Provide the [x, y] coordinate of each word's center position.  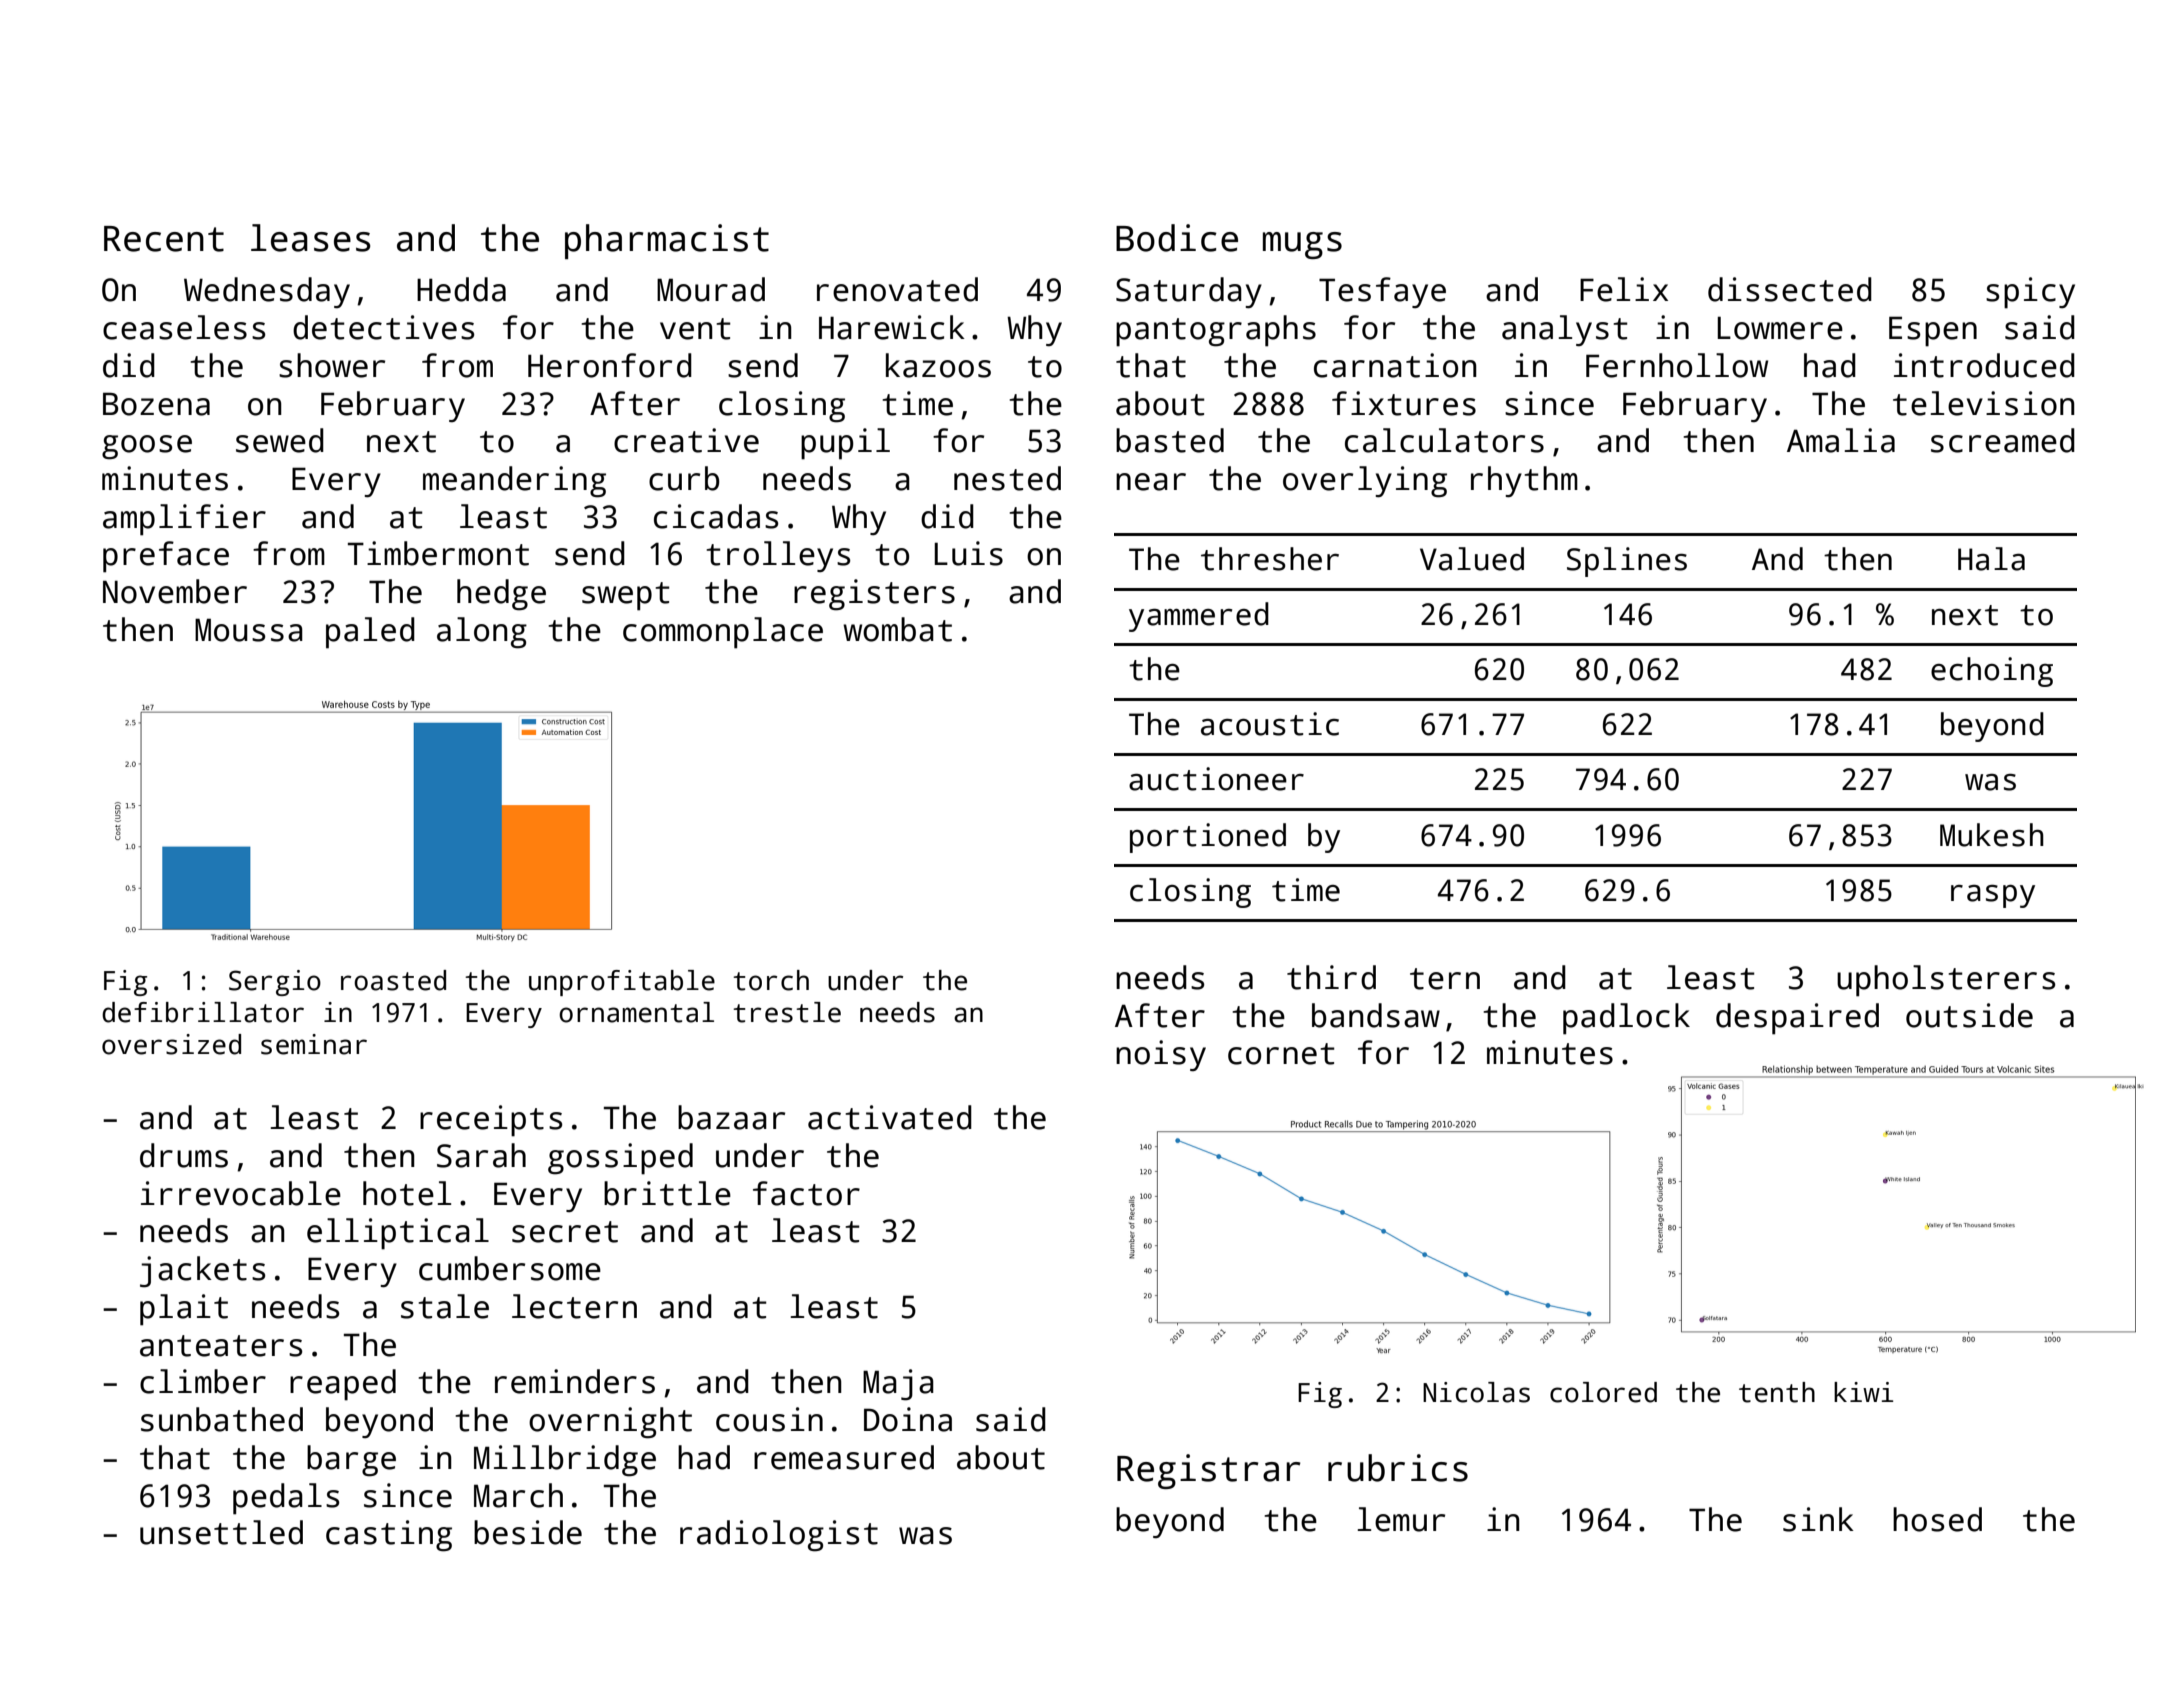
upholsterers [1946, 981]
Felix [1624, 289]
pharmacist [667, 241]
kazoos [938, 365]
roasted [393, 980]
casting [389, 1536]
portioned [1208, 838]
